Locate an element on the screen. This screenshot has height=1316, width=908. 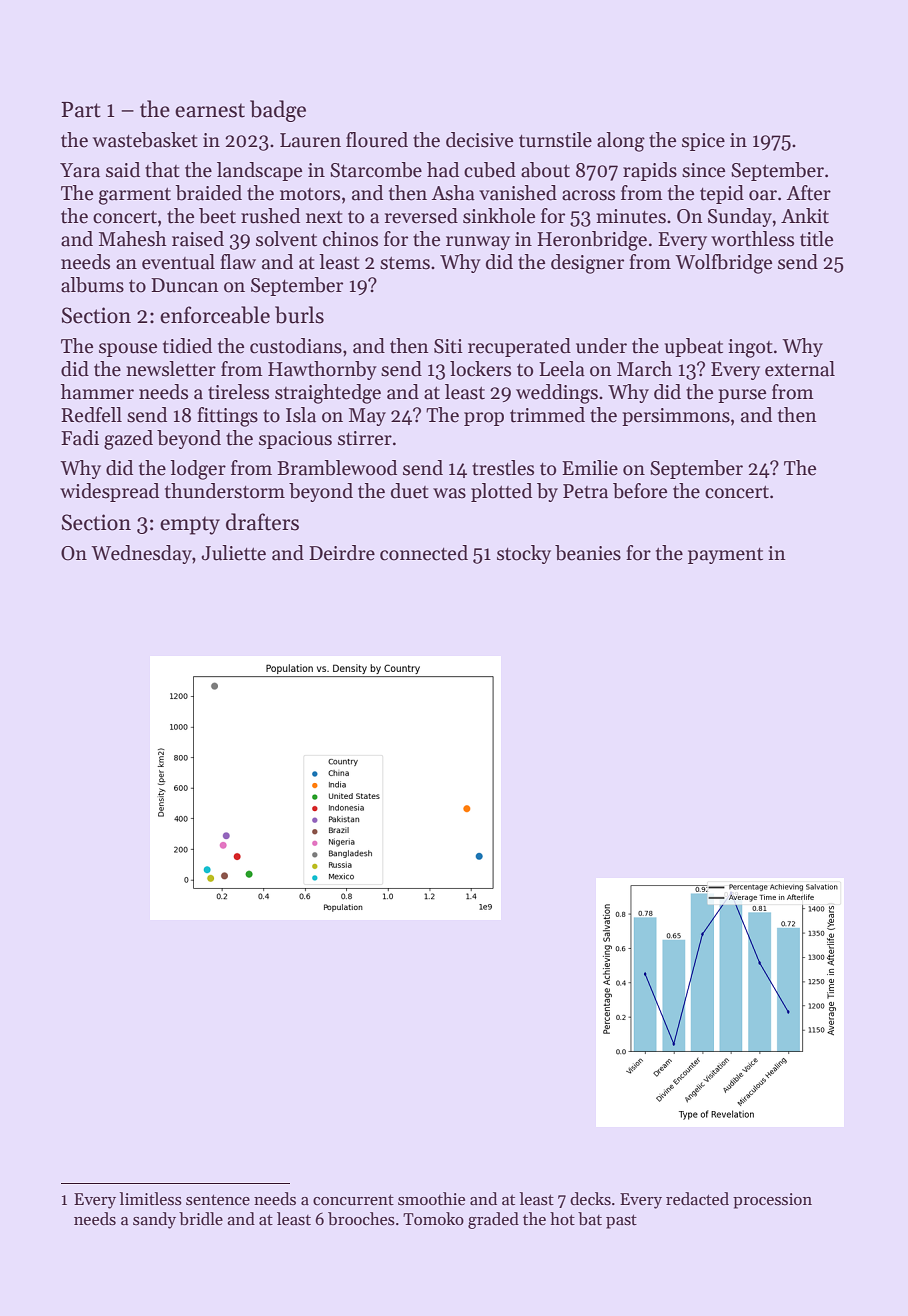
about is located at coordinates (545, 170).
